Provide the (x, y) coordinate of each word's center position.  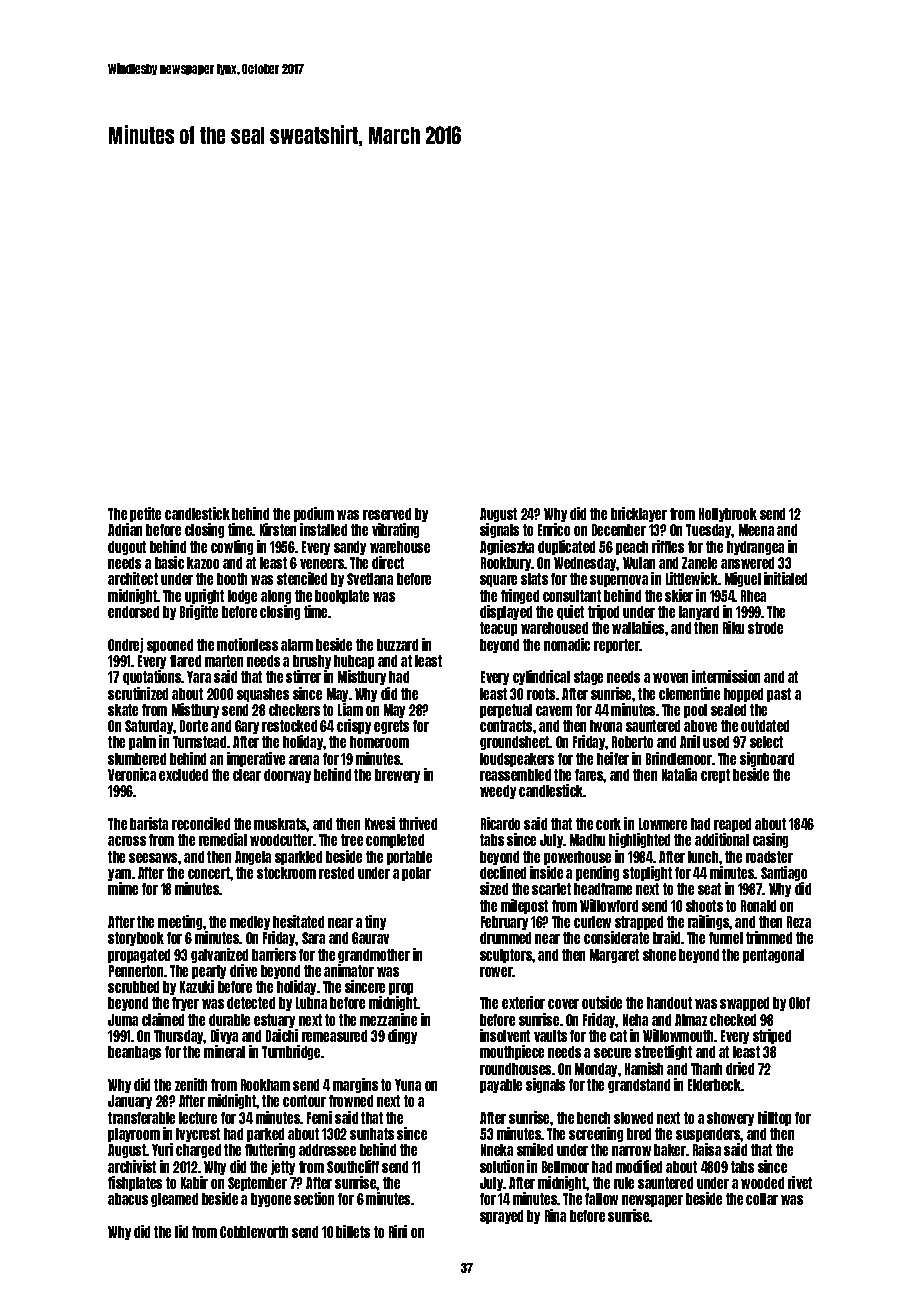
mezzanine (388, 1019)
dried (740, 1068)
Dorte (194, 726)
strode (765, 628)
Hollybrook (728, 515)
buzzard (397, 645)
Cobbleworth (254, 1232)
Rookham (265, 1085)
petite (145, 514)
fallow (601, 1199)
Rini (398, 1231)
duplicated (566, 547)
